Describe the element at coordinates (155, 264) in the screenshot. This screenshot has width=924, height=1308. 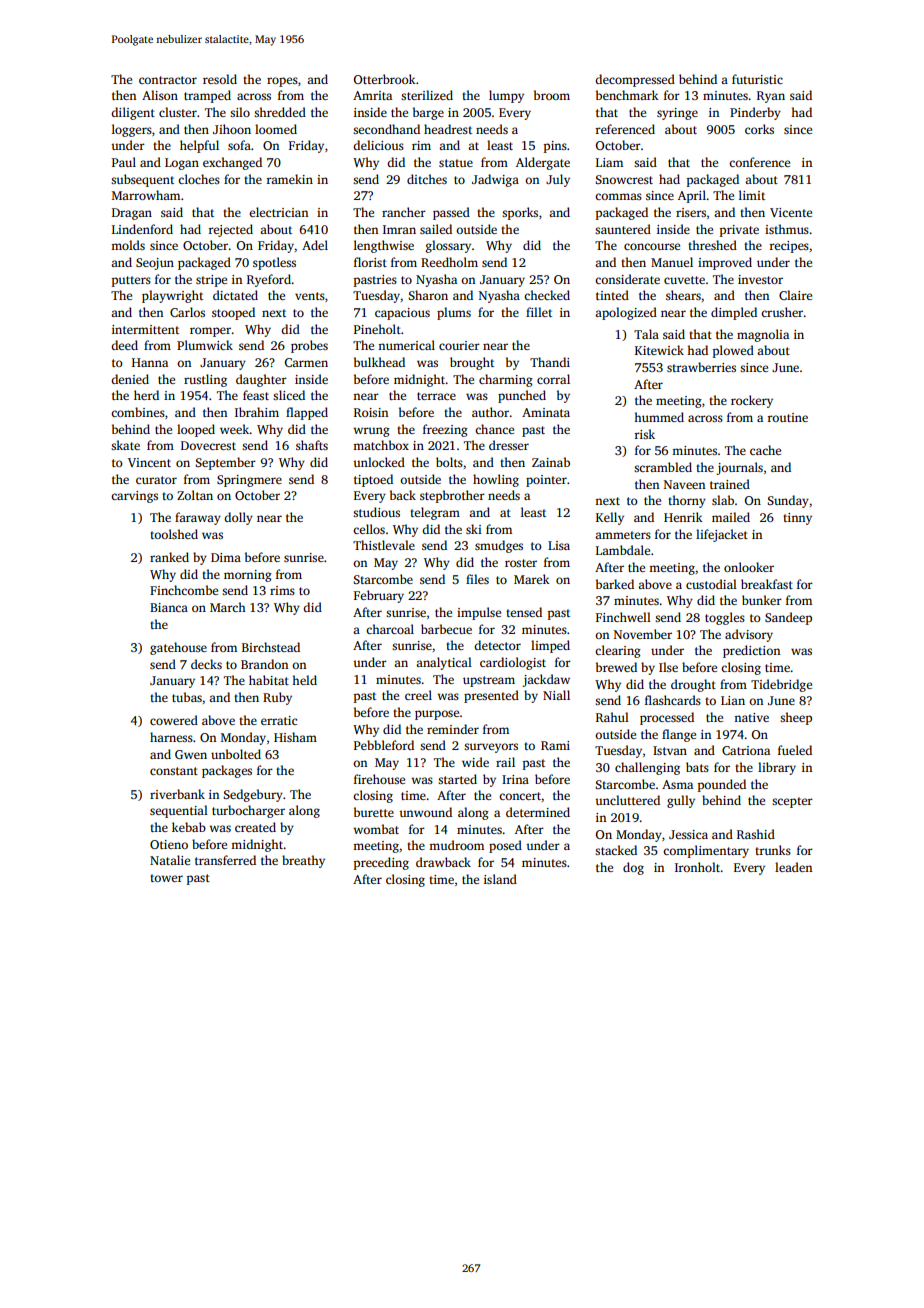
I see `Seojun` at that location.
